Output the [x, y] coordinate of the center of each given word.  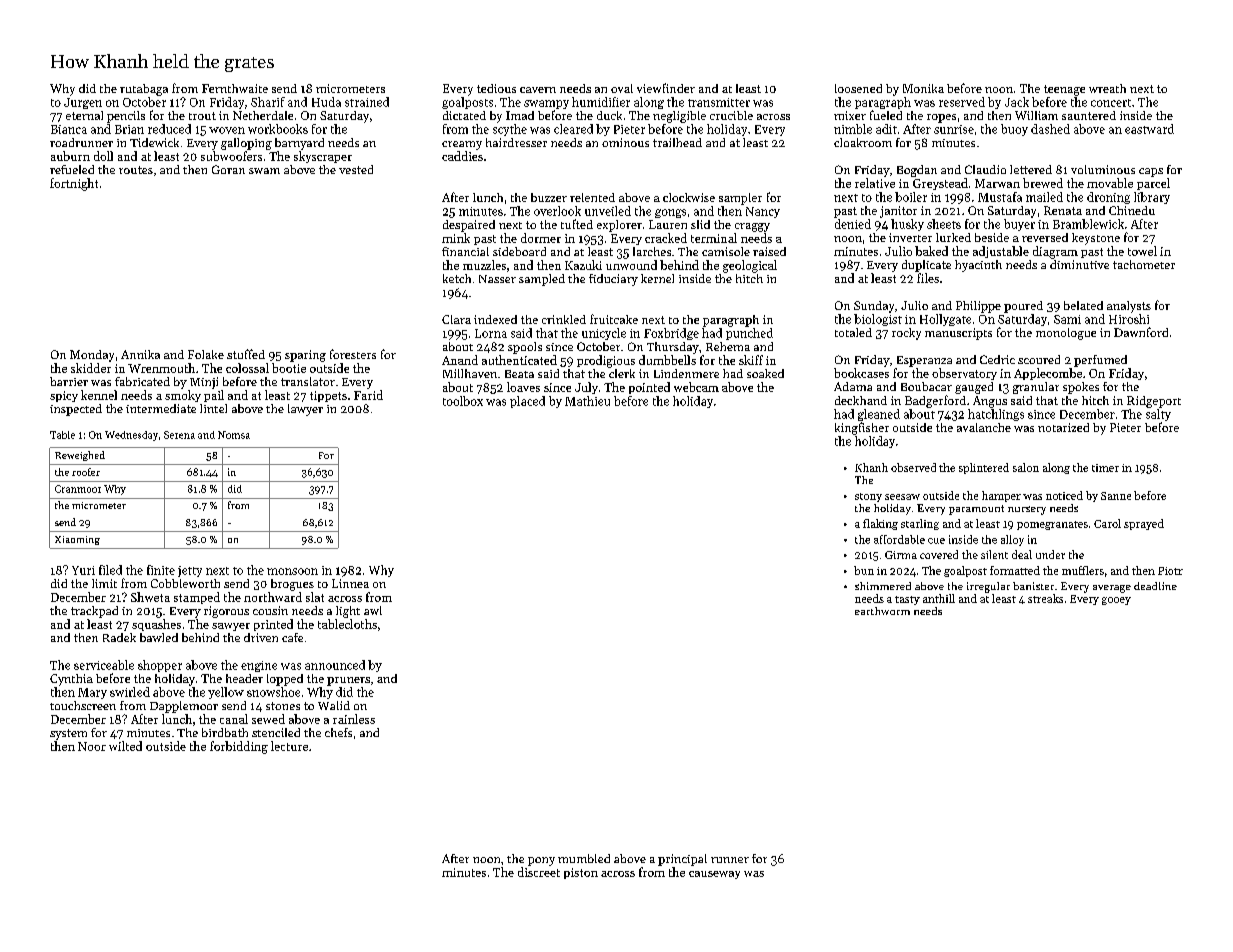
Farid [368, 395]
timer [1105, 468]
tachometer [1144, 264]
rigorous [226, 612]
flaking [880, 524]
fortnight [74, 184]
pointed [649, 388]
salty [1158, 415]
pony [541, 861]
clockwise [689, 197]
